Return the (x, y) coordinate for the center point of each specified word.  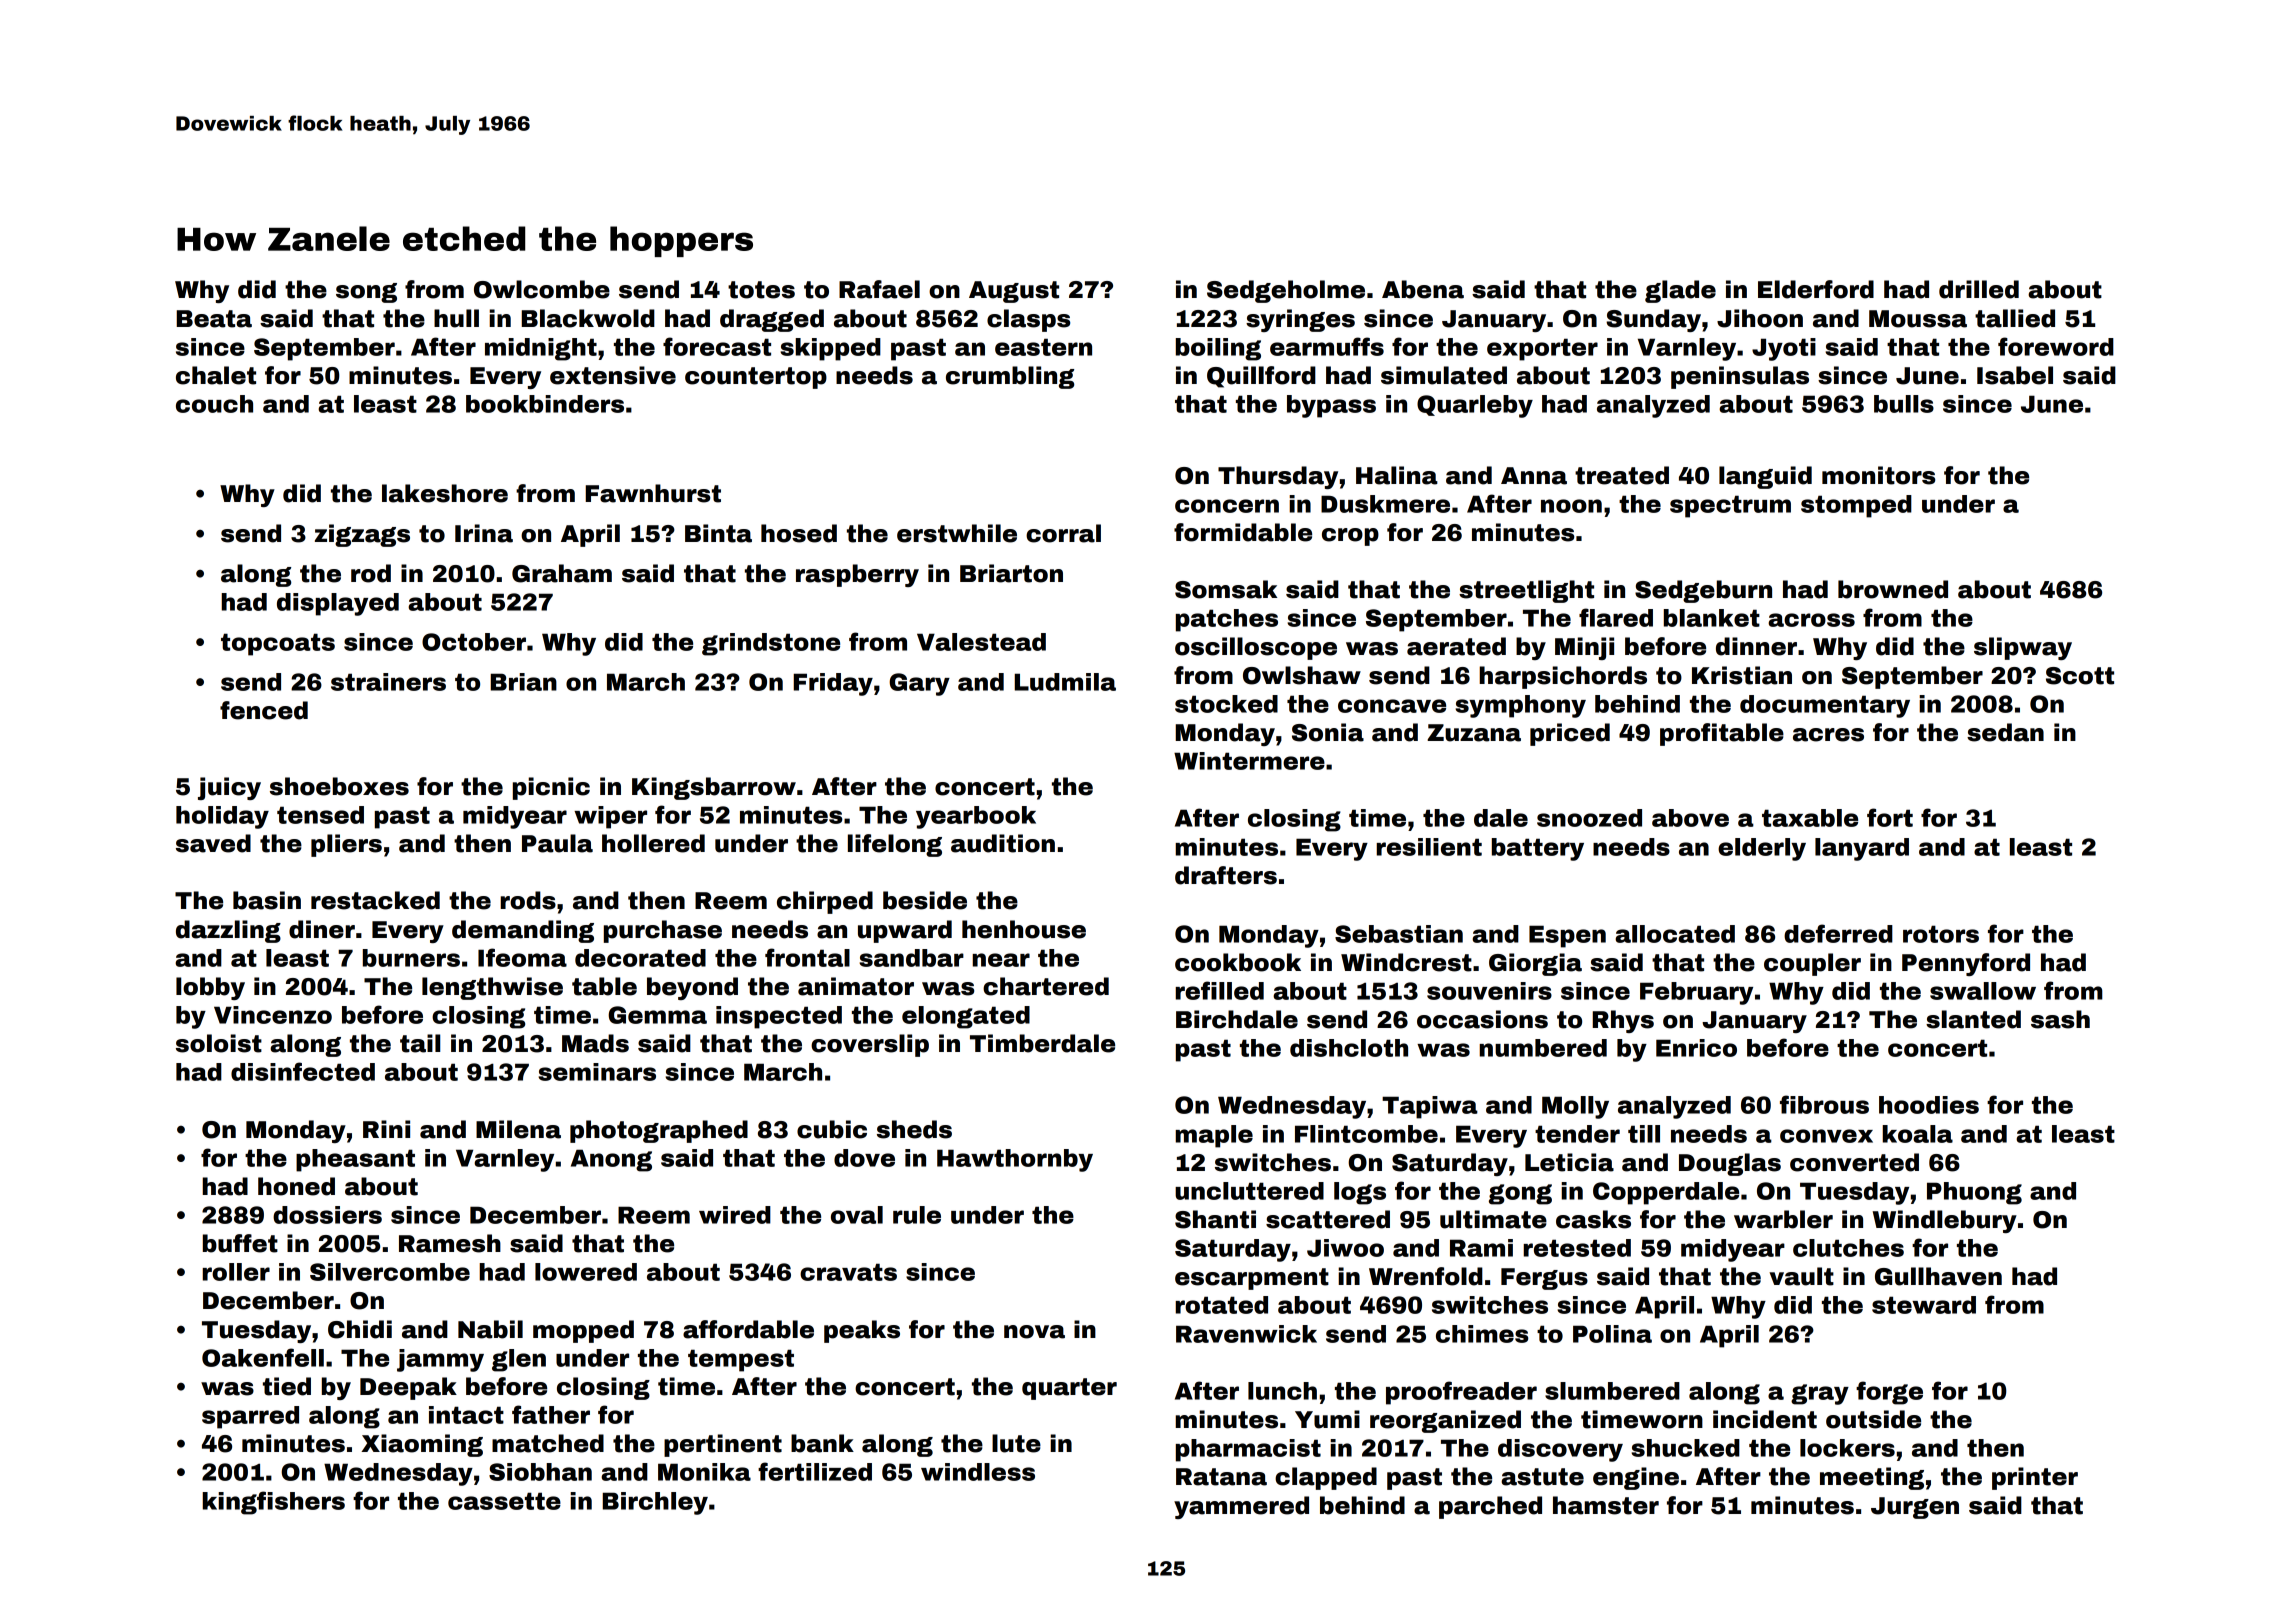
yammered (1241, 1507)
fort (1890, 817)
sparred (250, 1417)
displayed (338, 604)
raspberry (857, 575)
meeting (1872, 1478)
